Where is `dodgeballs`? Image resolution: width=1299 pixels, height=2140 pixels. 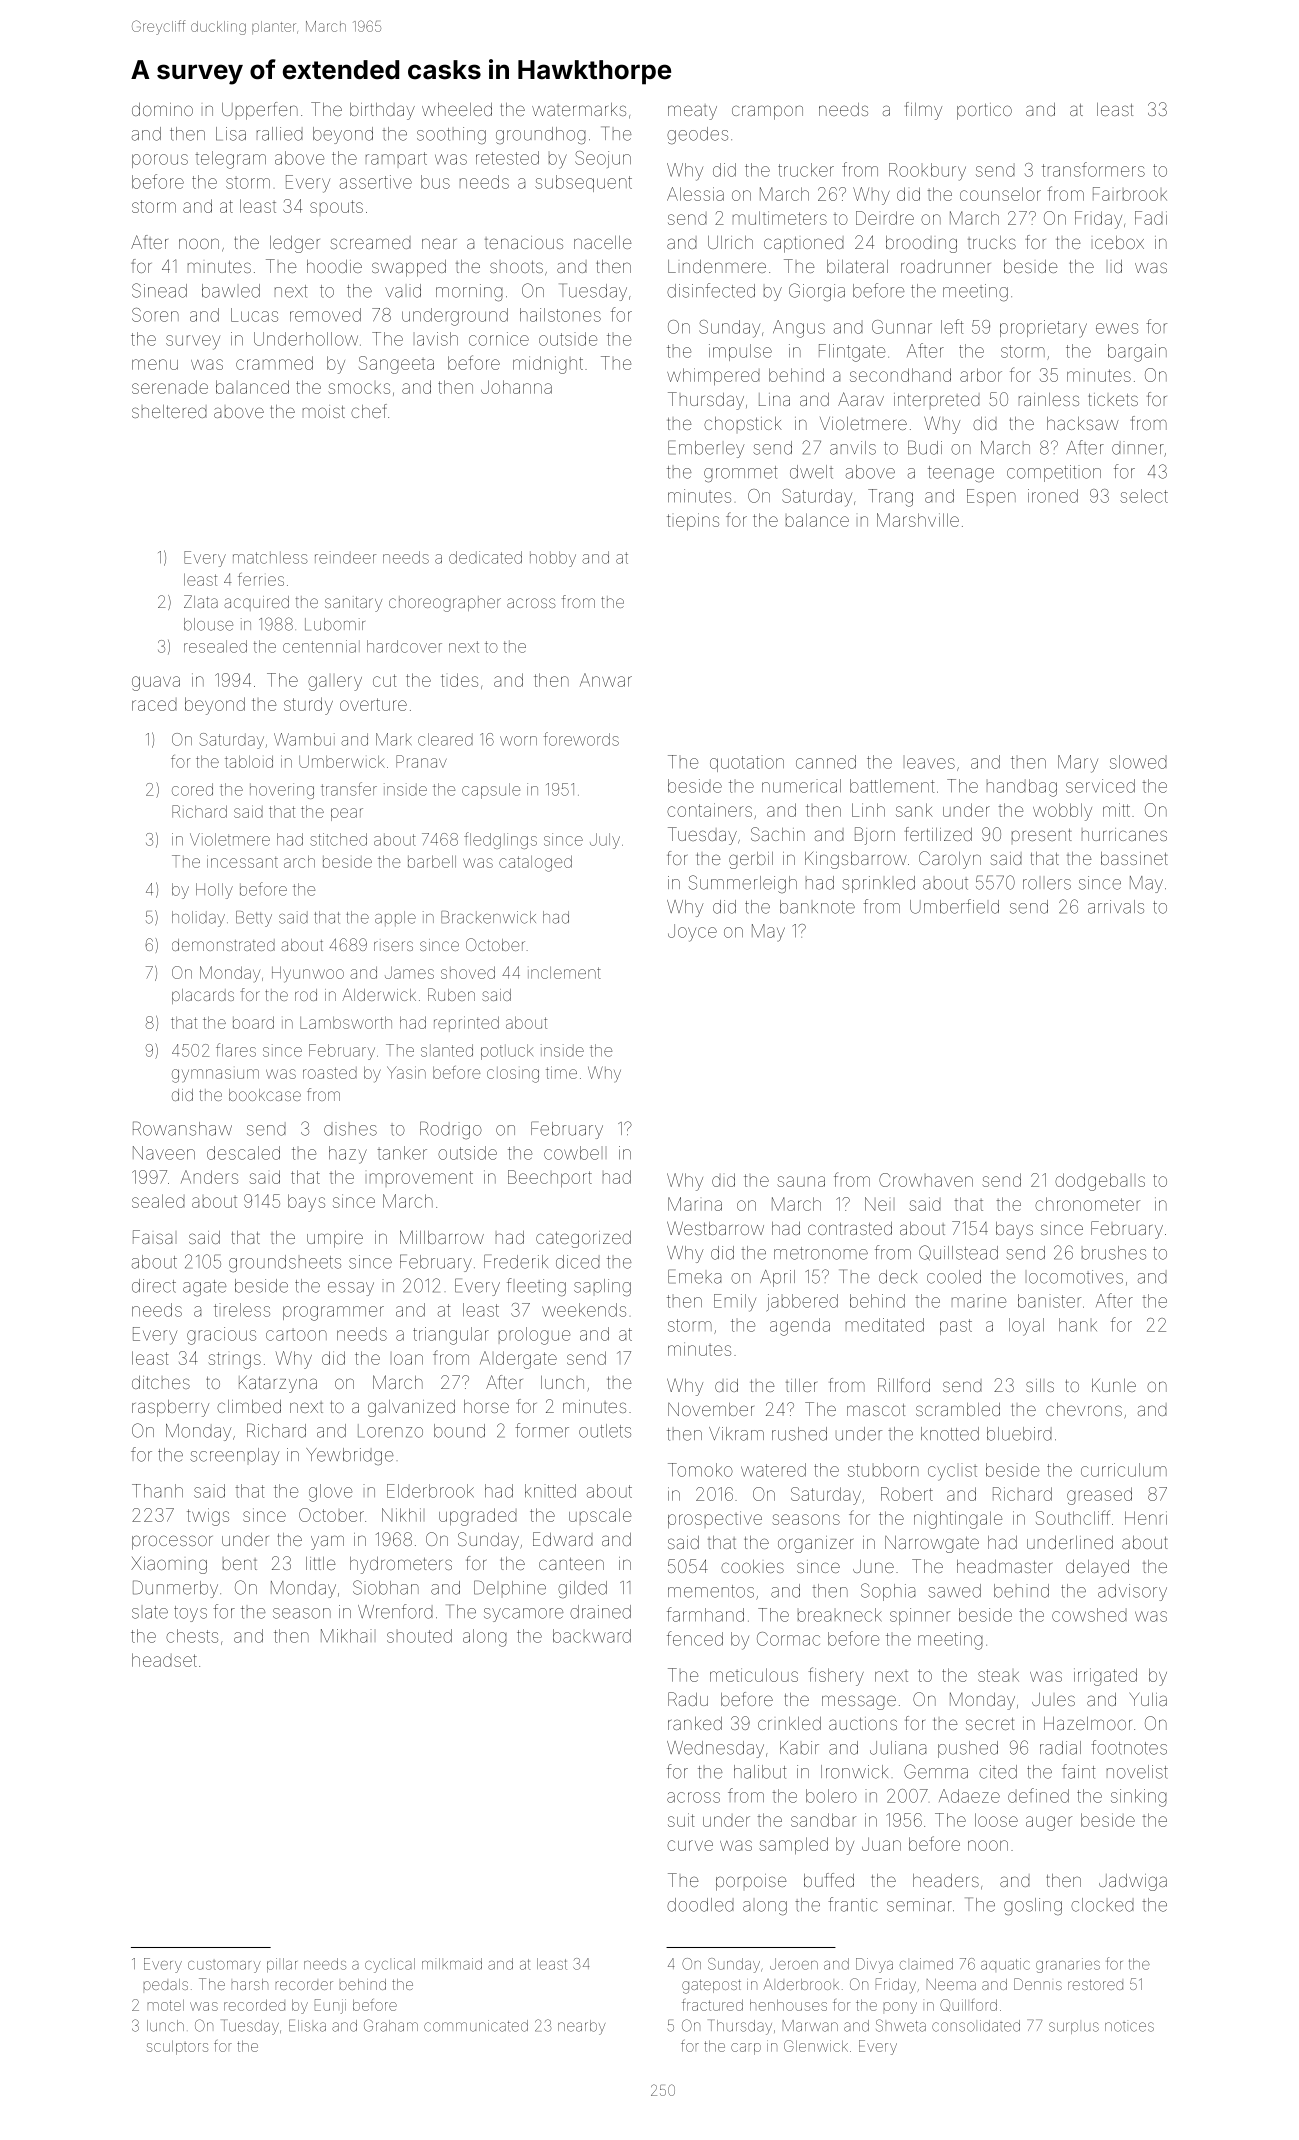
dodgeballs is located at coordinates (1100, 1182).
